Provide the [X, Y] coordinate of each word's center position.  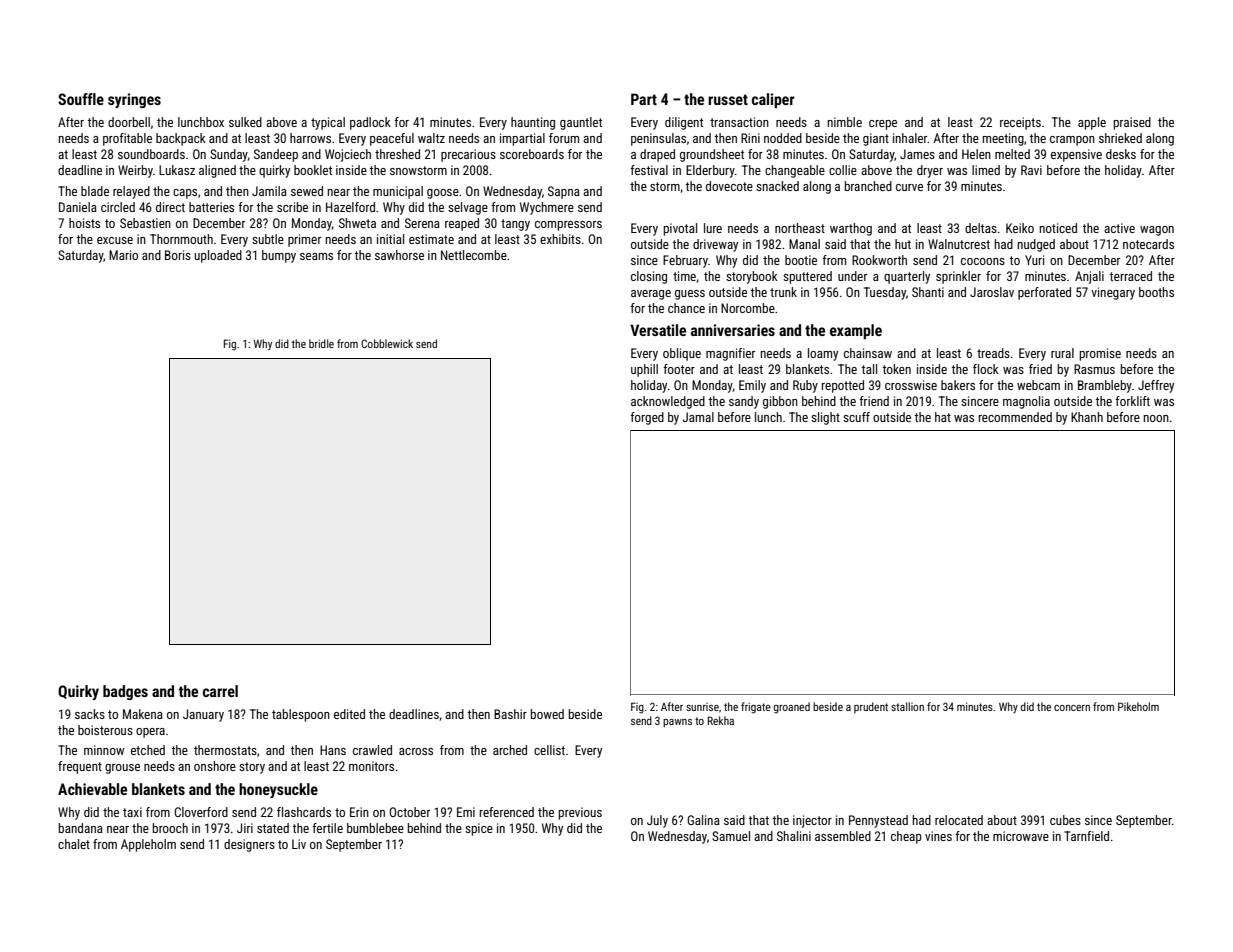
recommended [1015, 417]
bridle [321, 343]
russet [728, 99]
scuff [856, 417]
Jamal [698, 417]
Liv [299, 844]
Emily [752, 386]
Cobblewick [387, 343]
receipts [1020, 123]
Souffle [81, 99]
